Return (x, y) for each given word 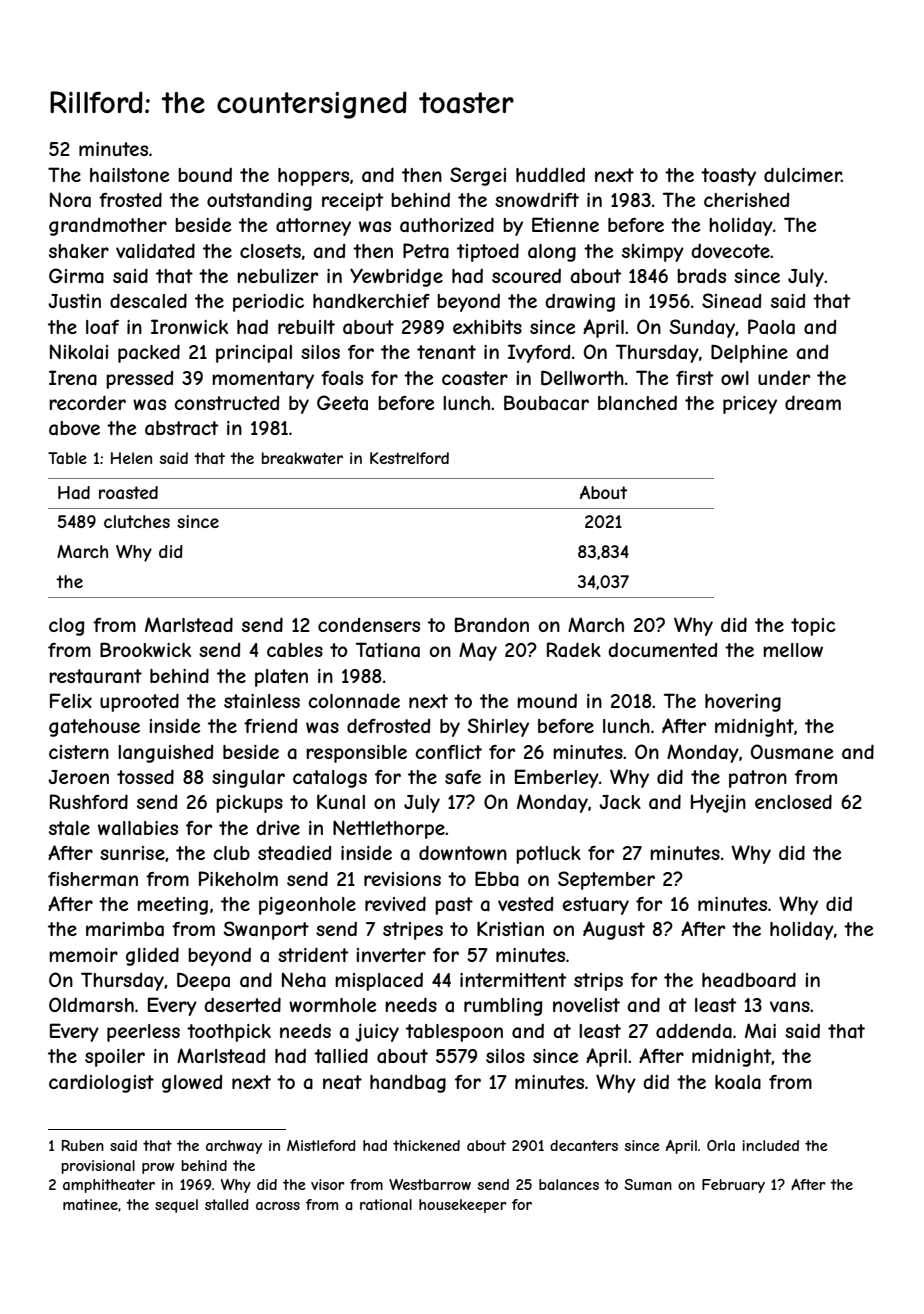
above (74, 428)
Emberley (557, 778)
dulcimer (803, 174)
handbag (408, 1083)
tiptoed (488, 252)
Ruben (83, 1145)
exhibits (487, 327)
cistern (79, 752)
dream (813, 403)
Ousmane (792, 751)
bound (205, 174)
